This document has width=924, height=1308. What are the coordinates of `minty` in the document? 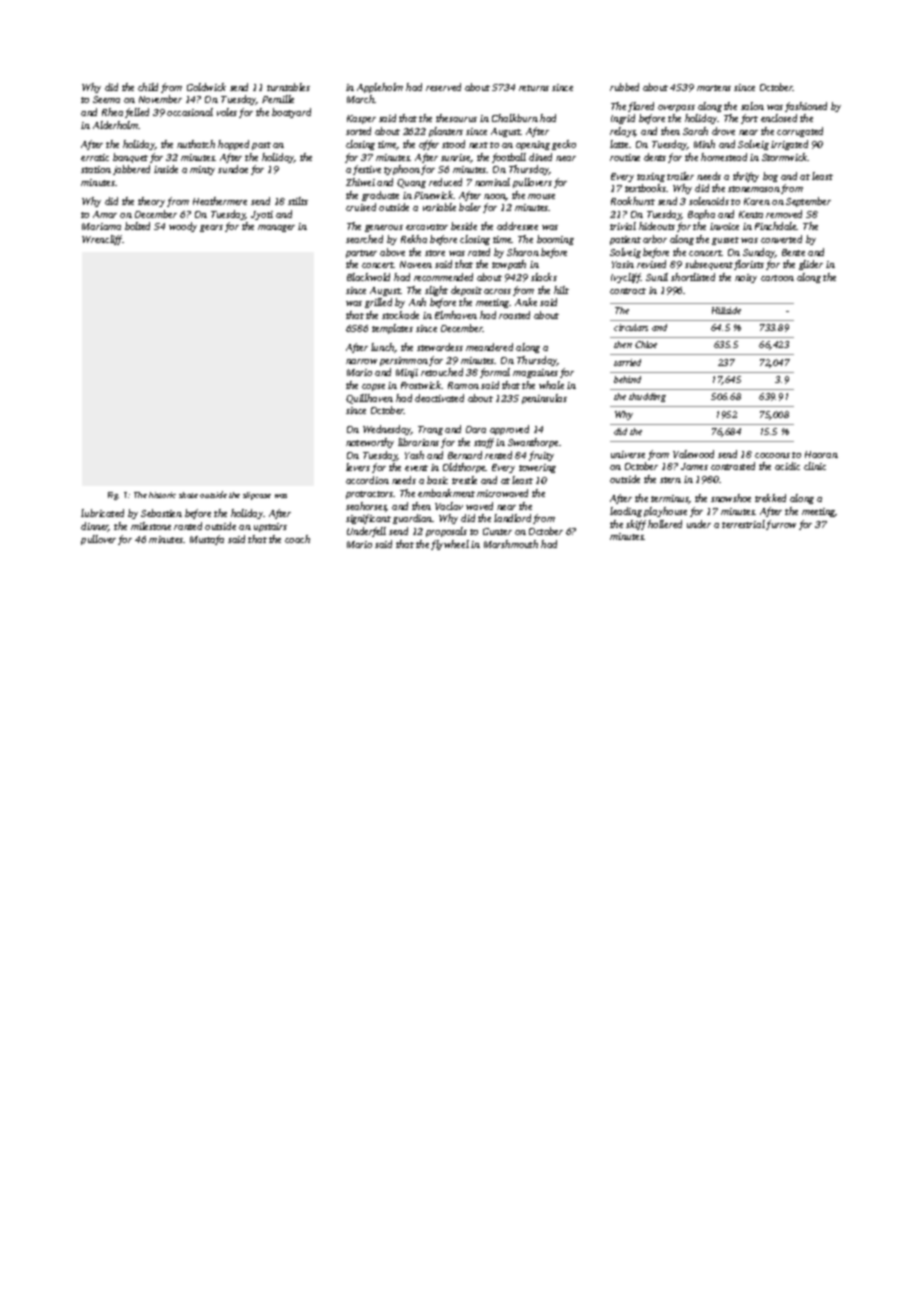 It's located at (202, 170).
